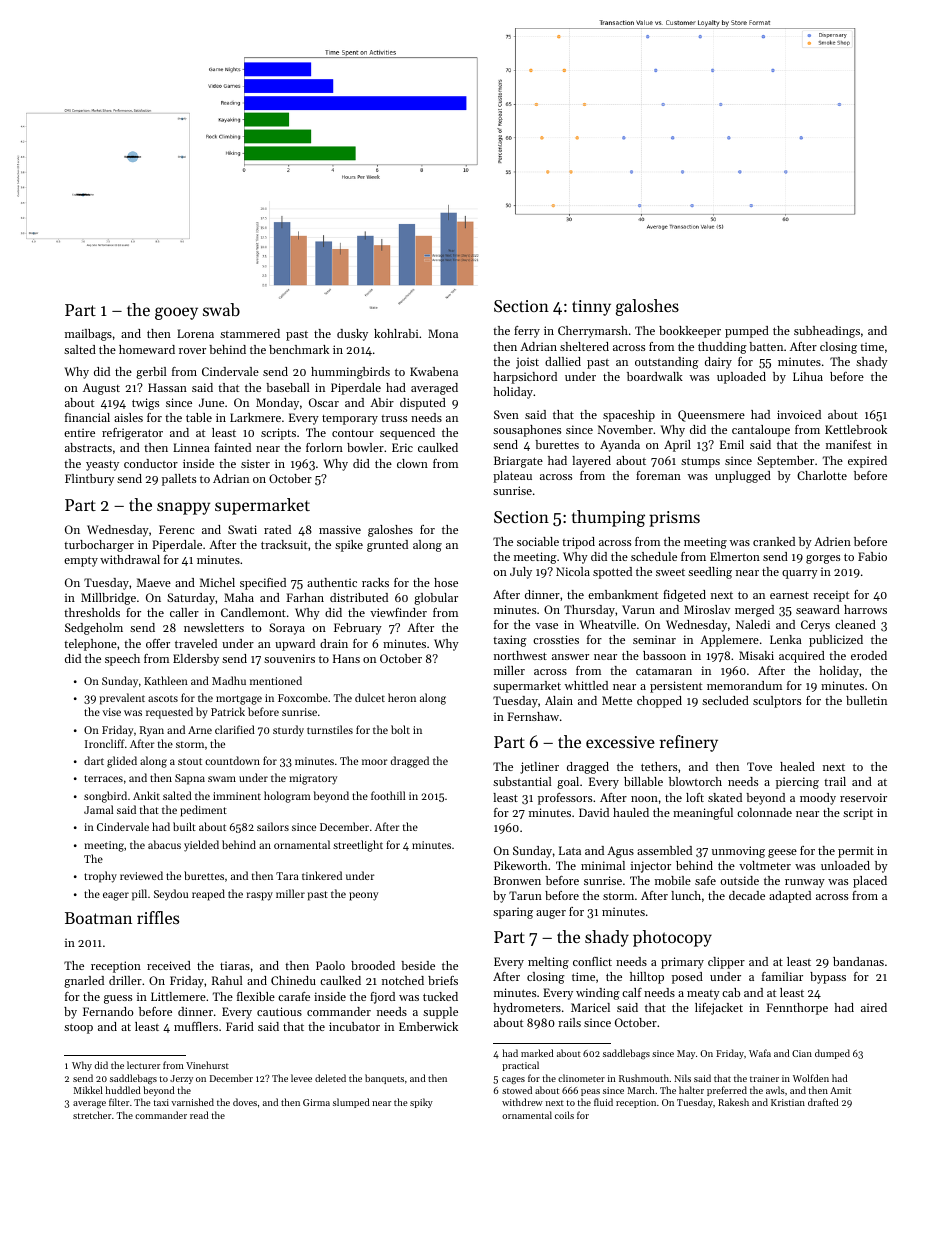 The height and width of the image is (1233, 952). Describe the element at coordinates (100, 877) in the image. I see `trophy` at that location.
